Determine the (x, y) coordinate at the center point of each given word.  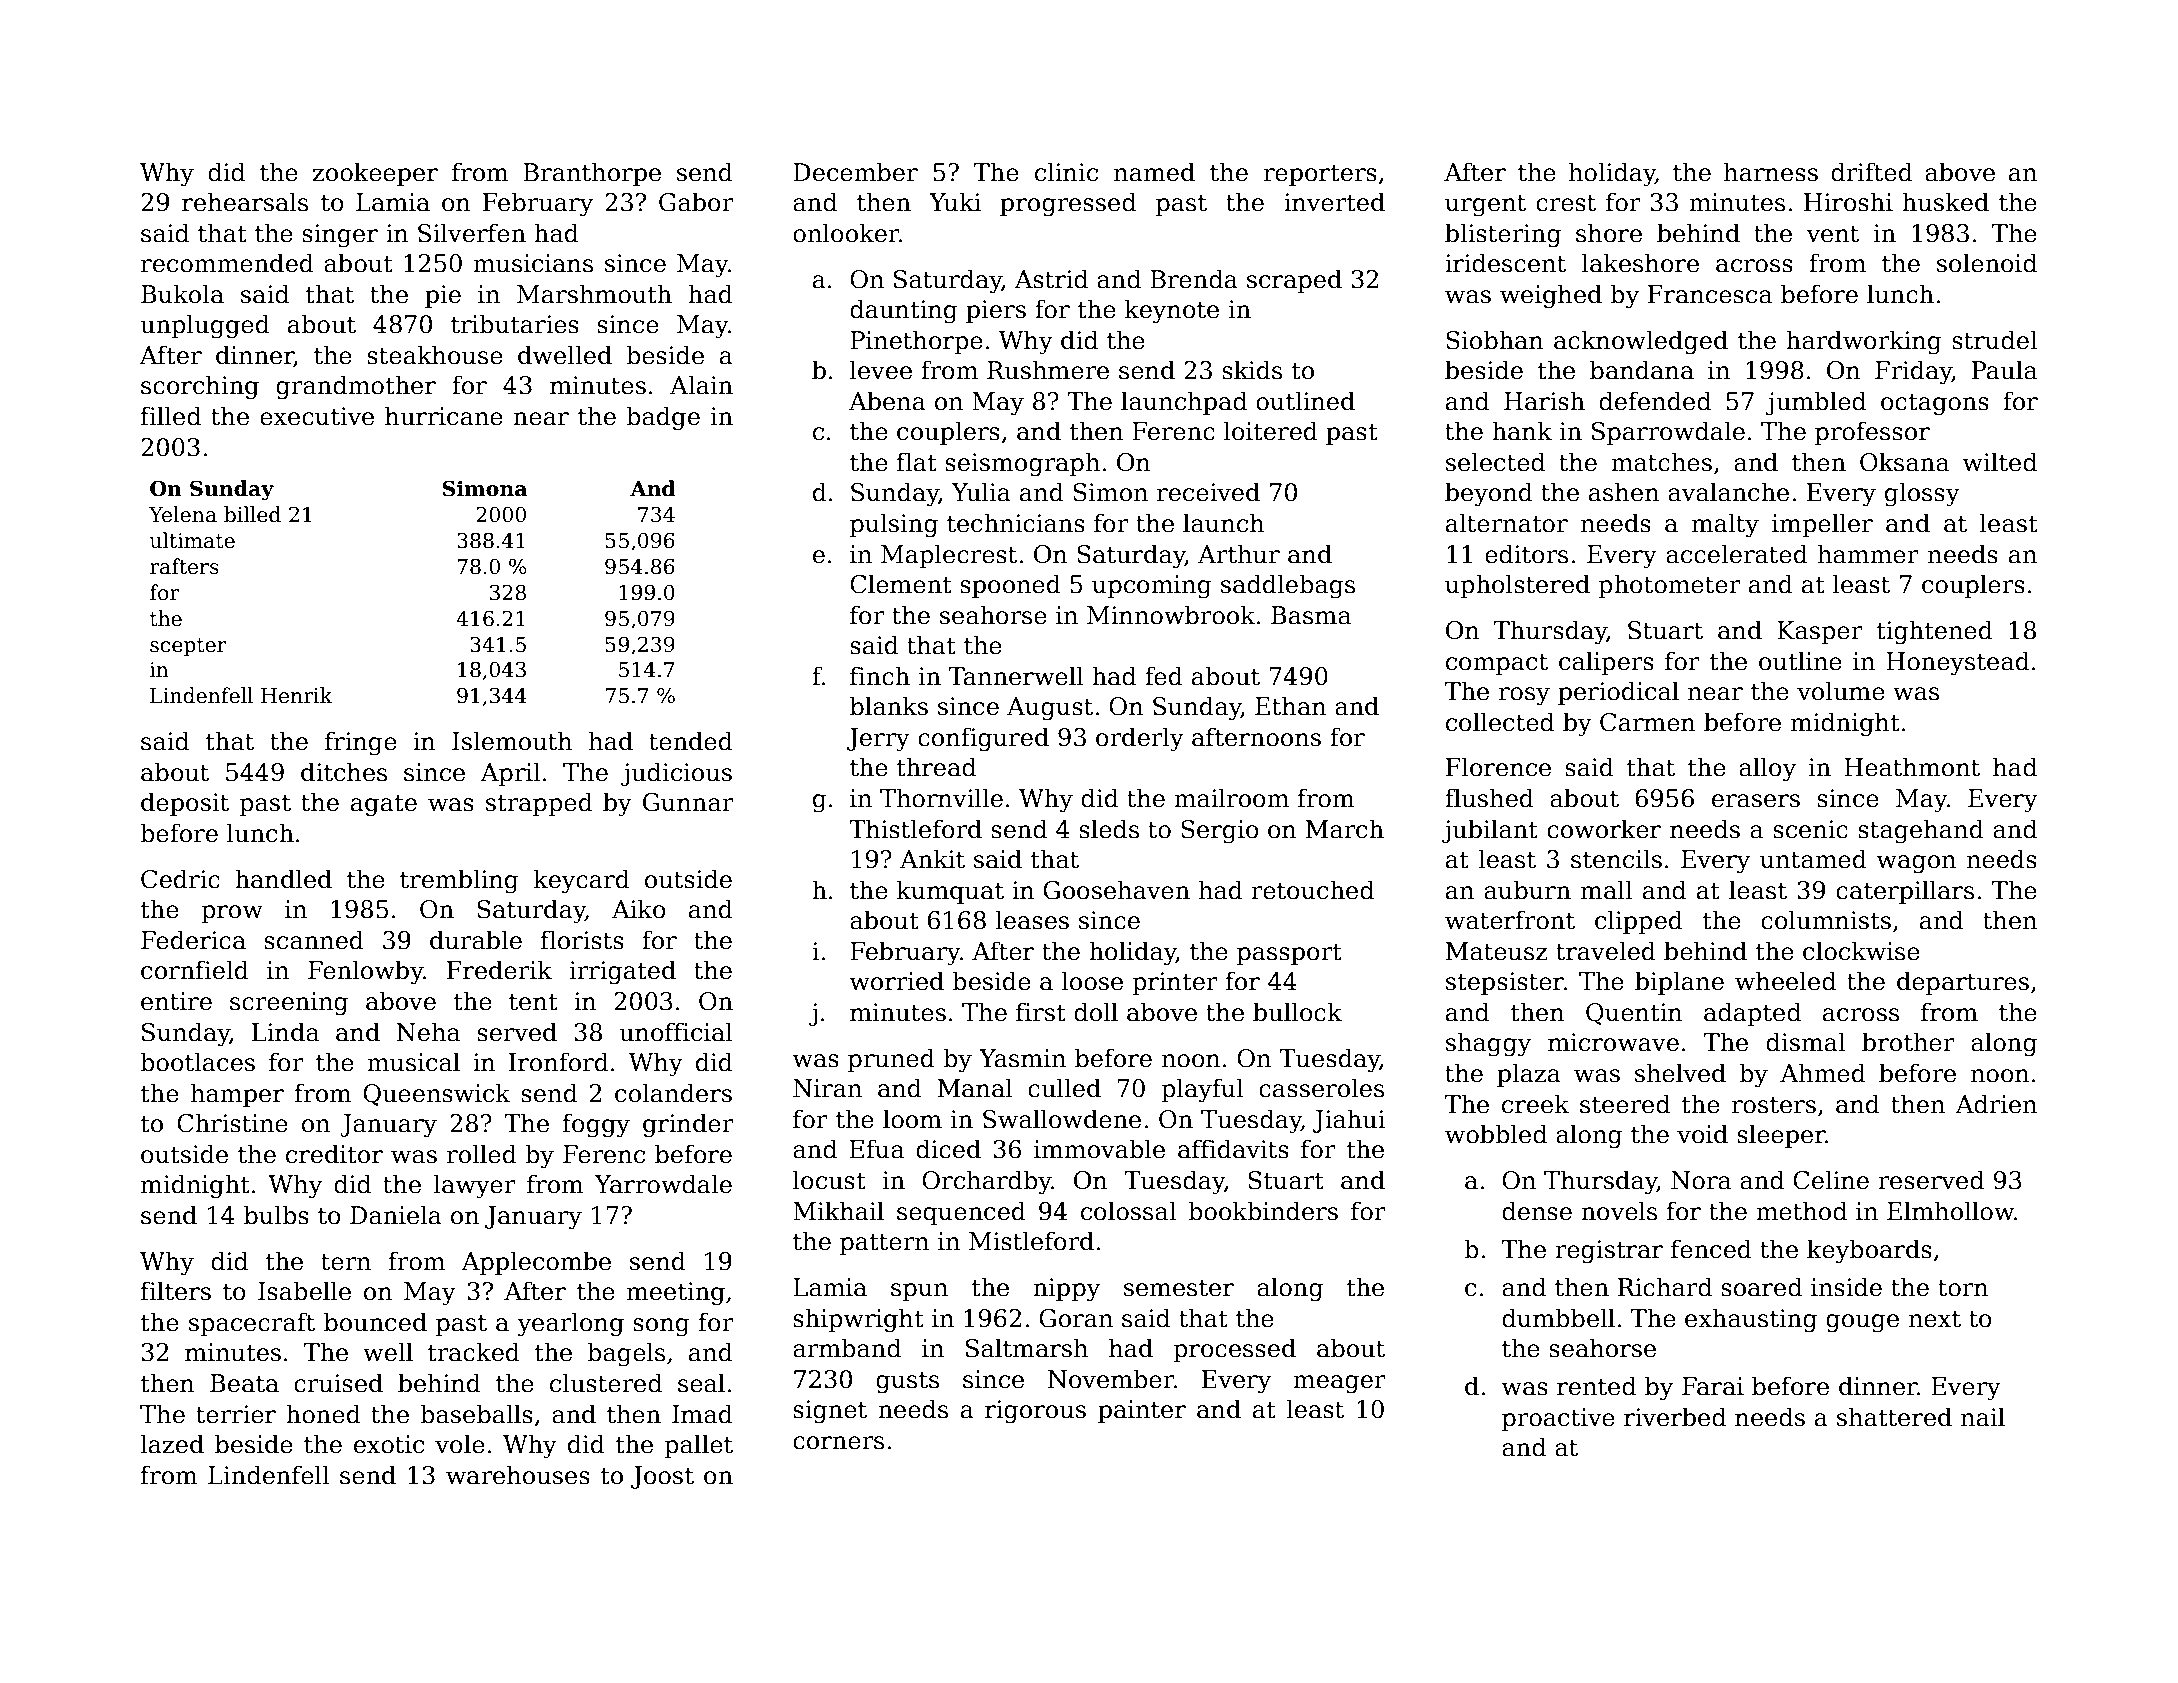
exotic (389, 1444)
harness (1771, 172)
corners (838, 1443)
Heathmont (1912, 767)
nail (1983, 1417)
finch (880, 676)
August (1050, 709)
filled (171, 416)
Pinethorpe (916, 342)
